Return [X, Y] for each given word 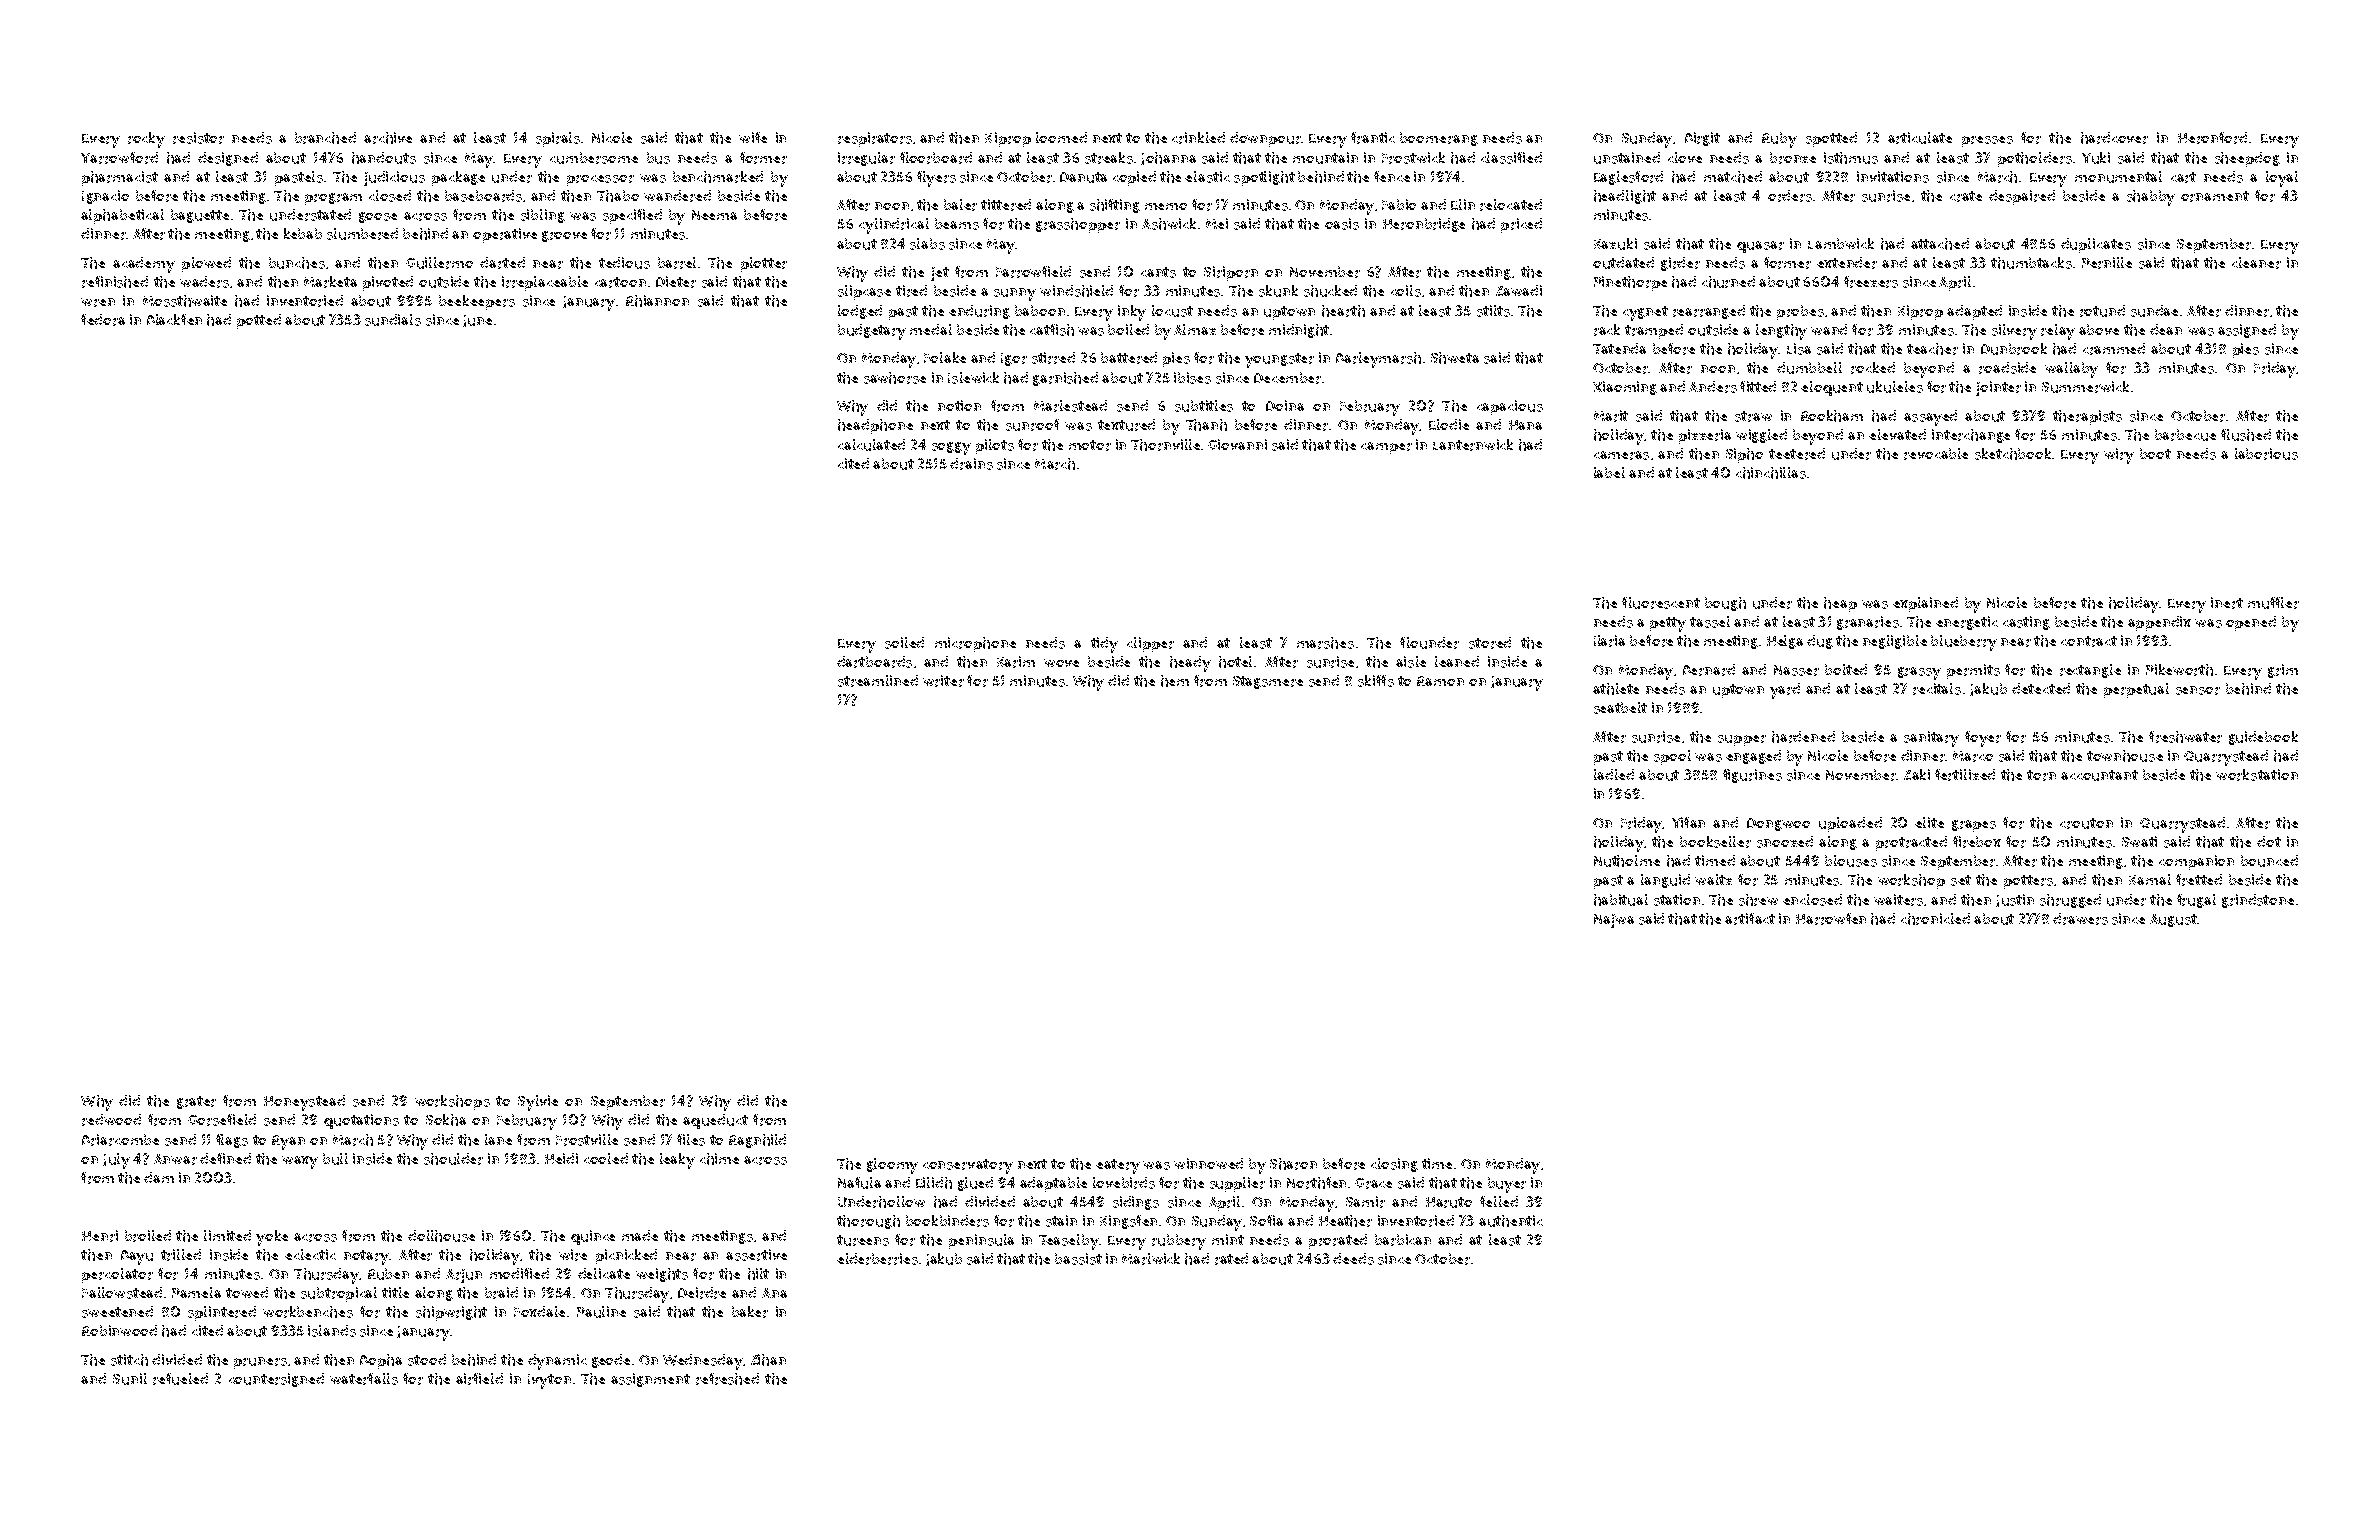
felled [1499, 1201]
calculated [871, 445]
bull [335, 1159]
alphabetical [122, 216]
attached [1940, 244]
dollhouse [441, 1236]
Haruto [1449, 1202]
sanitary [1931, 739]
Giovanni [1237, 444]
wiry [2119, 456]
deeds [1353, 1259]
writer [943, 681]
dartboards [874, 662]
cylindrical [894, 226]
